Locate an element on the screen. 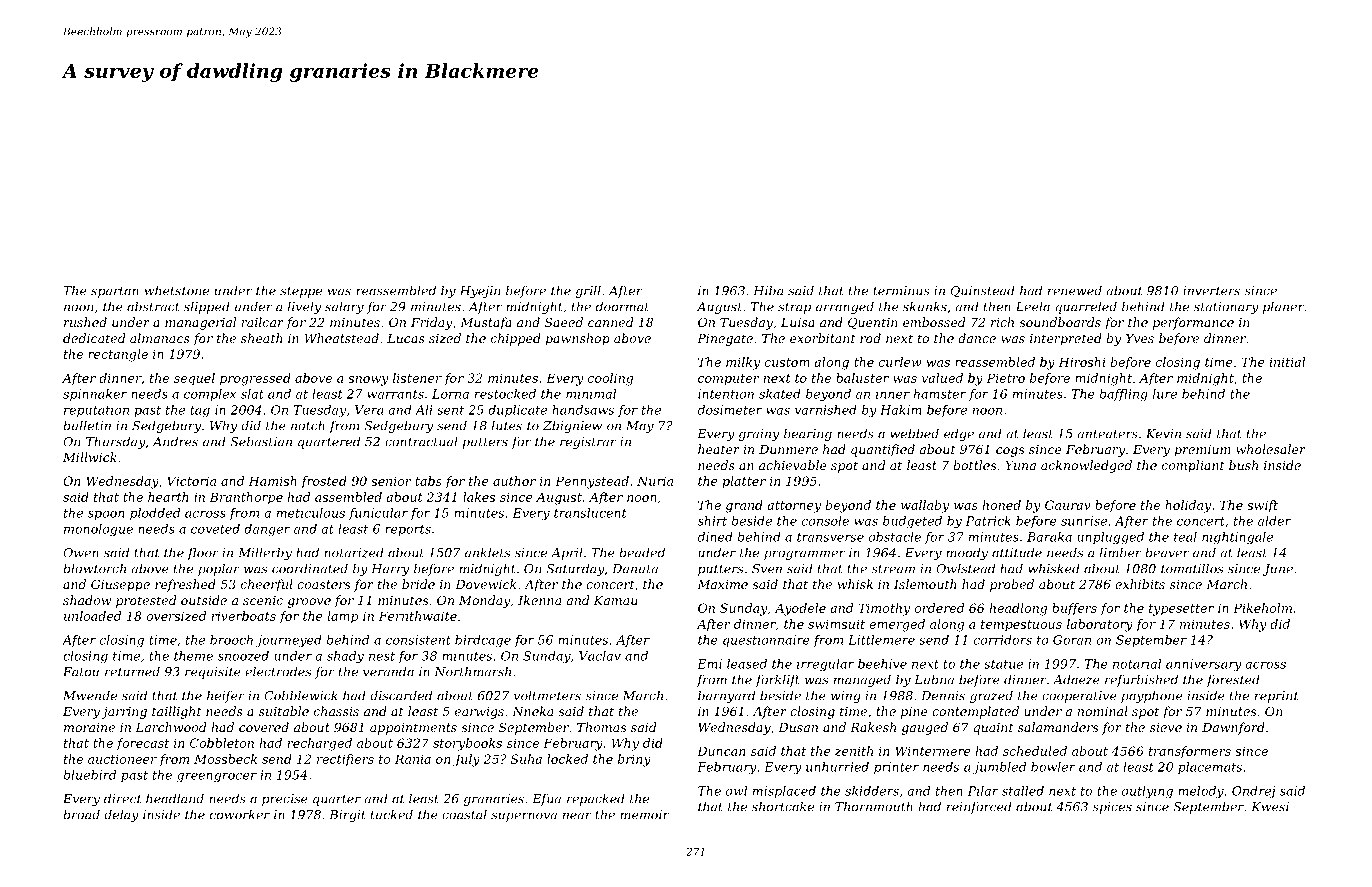  poplar is located at coordinates (219, 569).
